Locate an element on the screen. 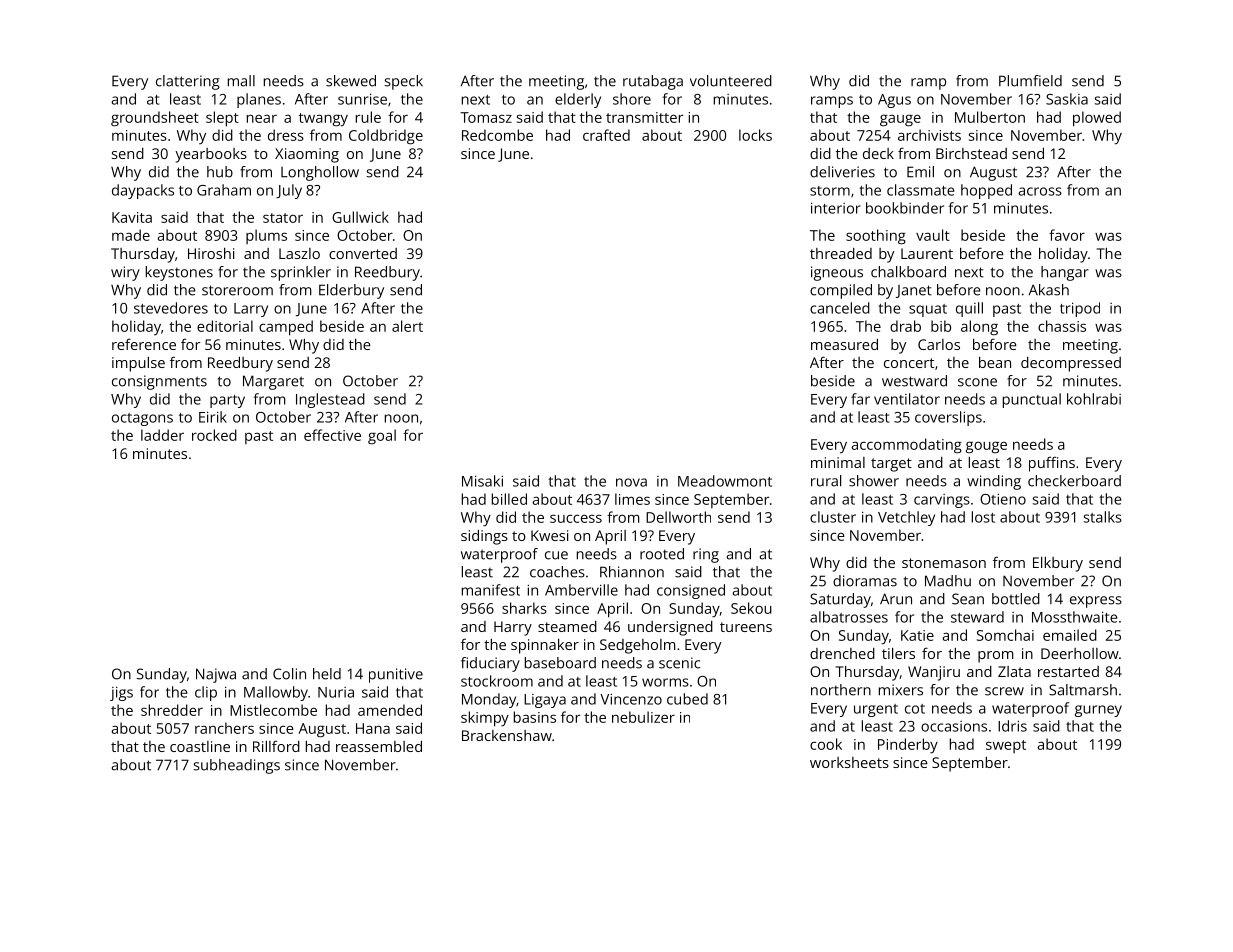 Image resolution: width=1233 pixels, height=952 pixels. far is located at coordinates (860, 399).
